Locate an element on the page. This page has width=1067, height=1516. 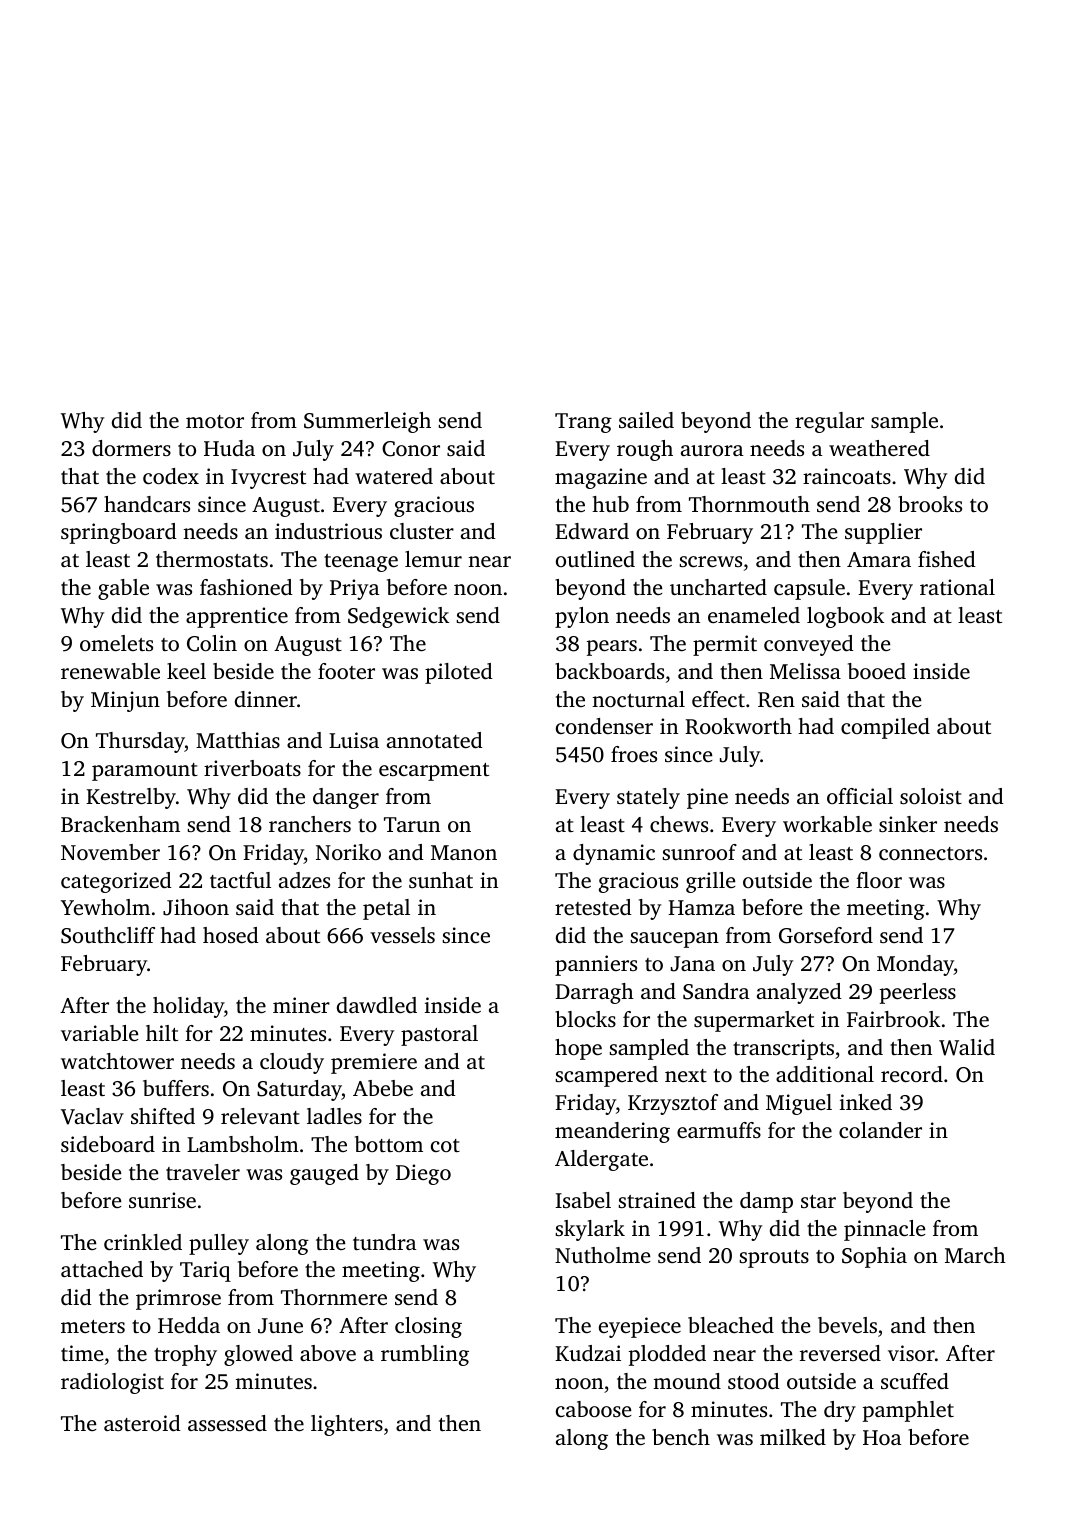
pulley is located at coordinates (219, 1244).
